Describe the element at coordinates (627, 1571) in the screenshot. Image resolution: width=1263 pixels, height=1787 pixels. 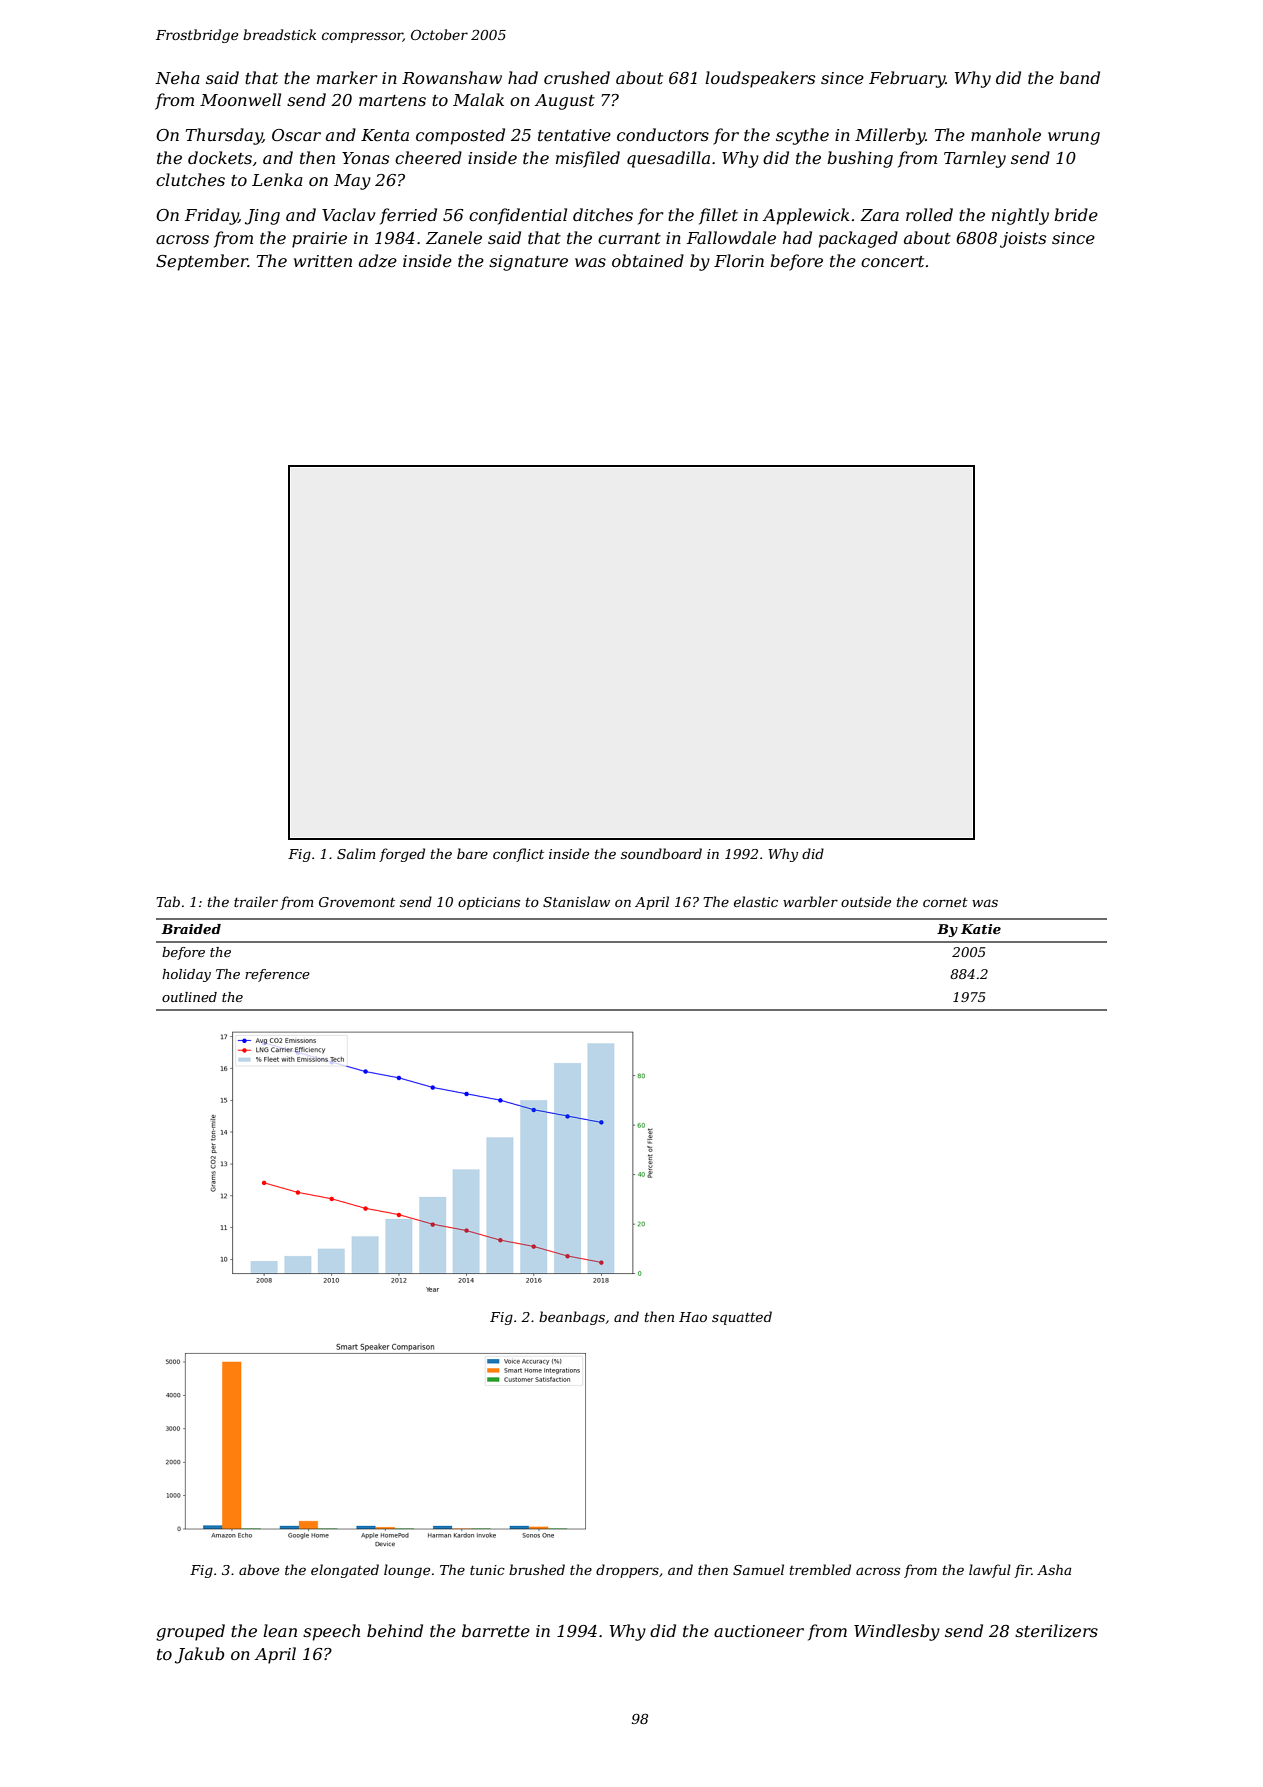
I see `droppers` at that location.
